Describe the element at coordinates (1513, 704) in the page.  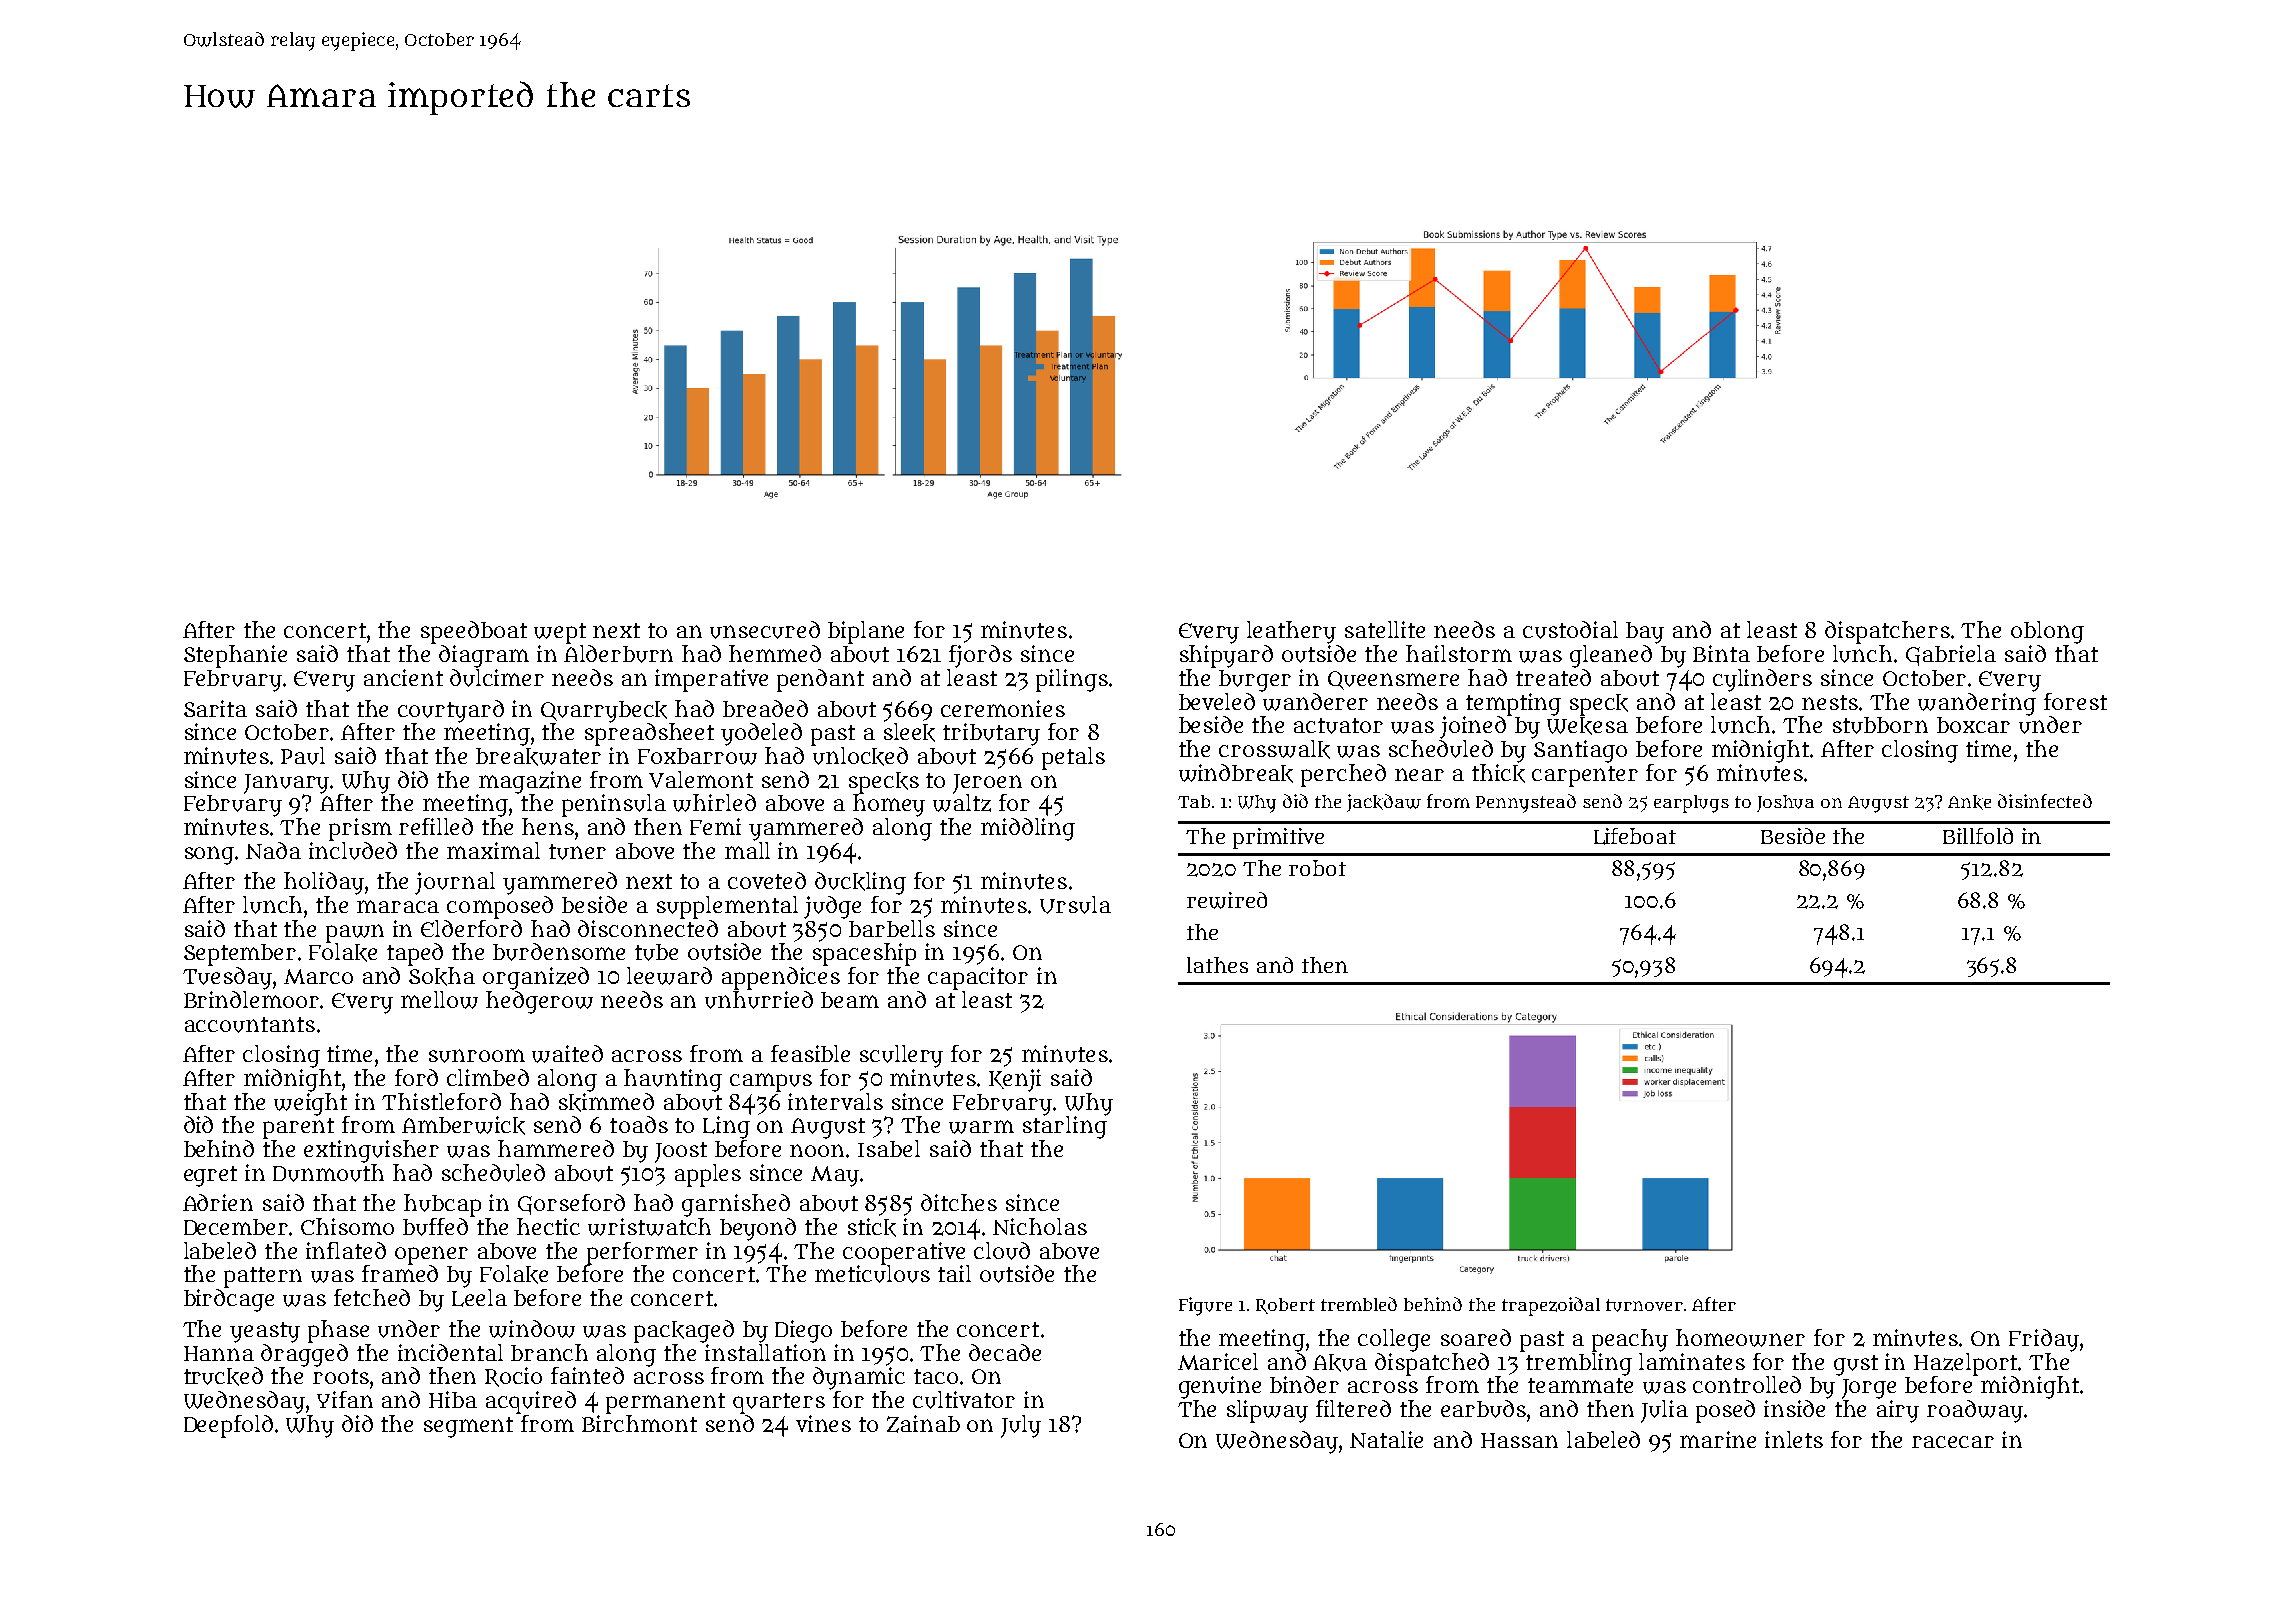
I see `tempting` at that location.
